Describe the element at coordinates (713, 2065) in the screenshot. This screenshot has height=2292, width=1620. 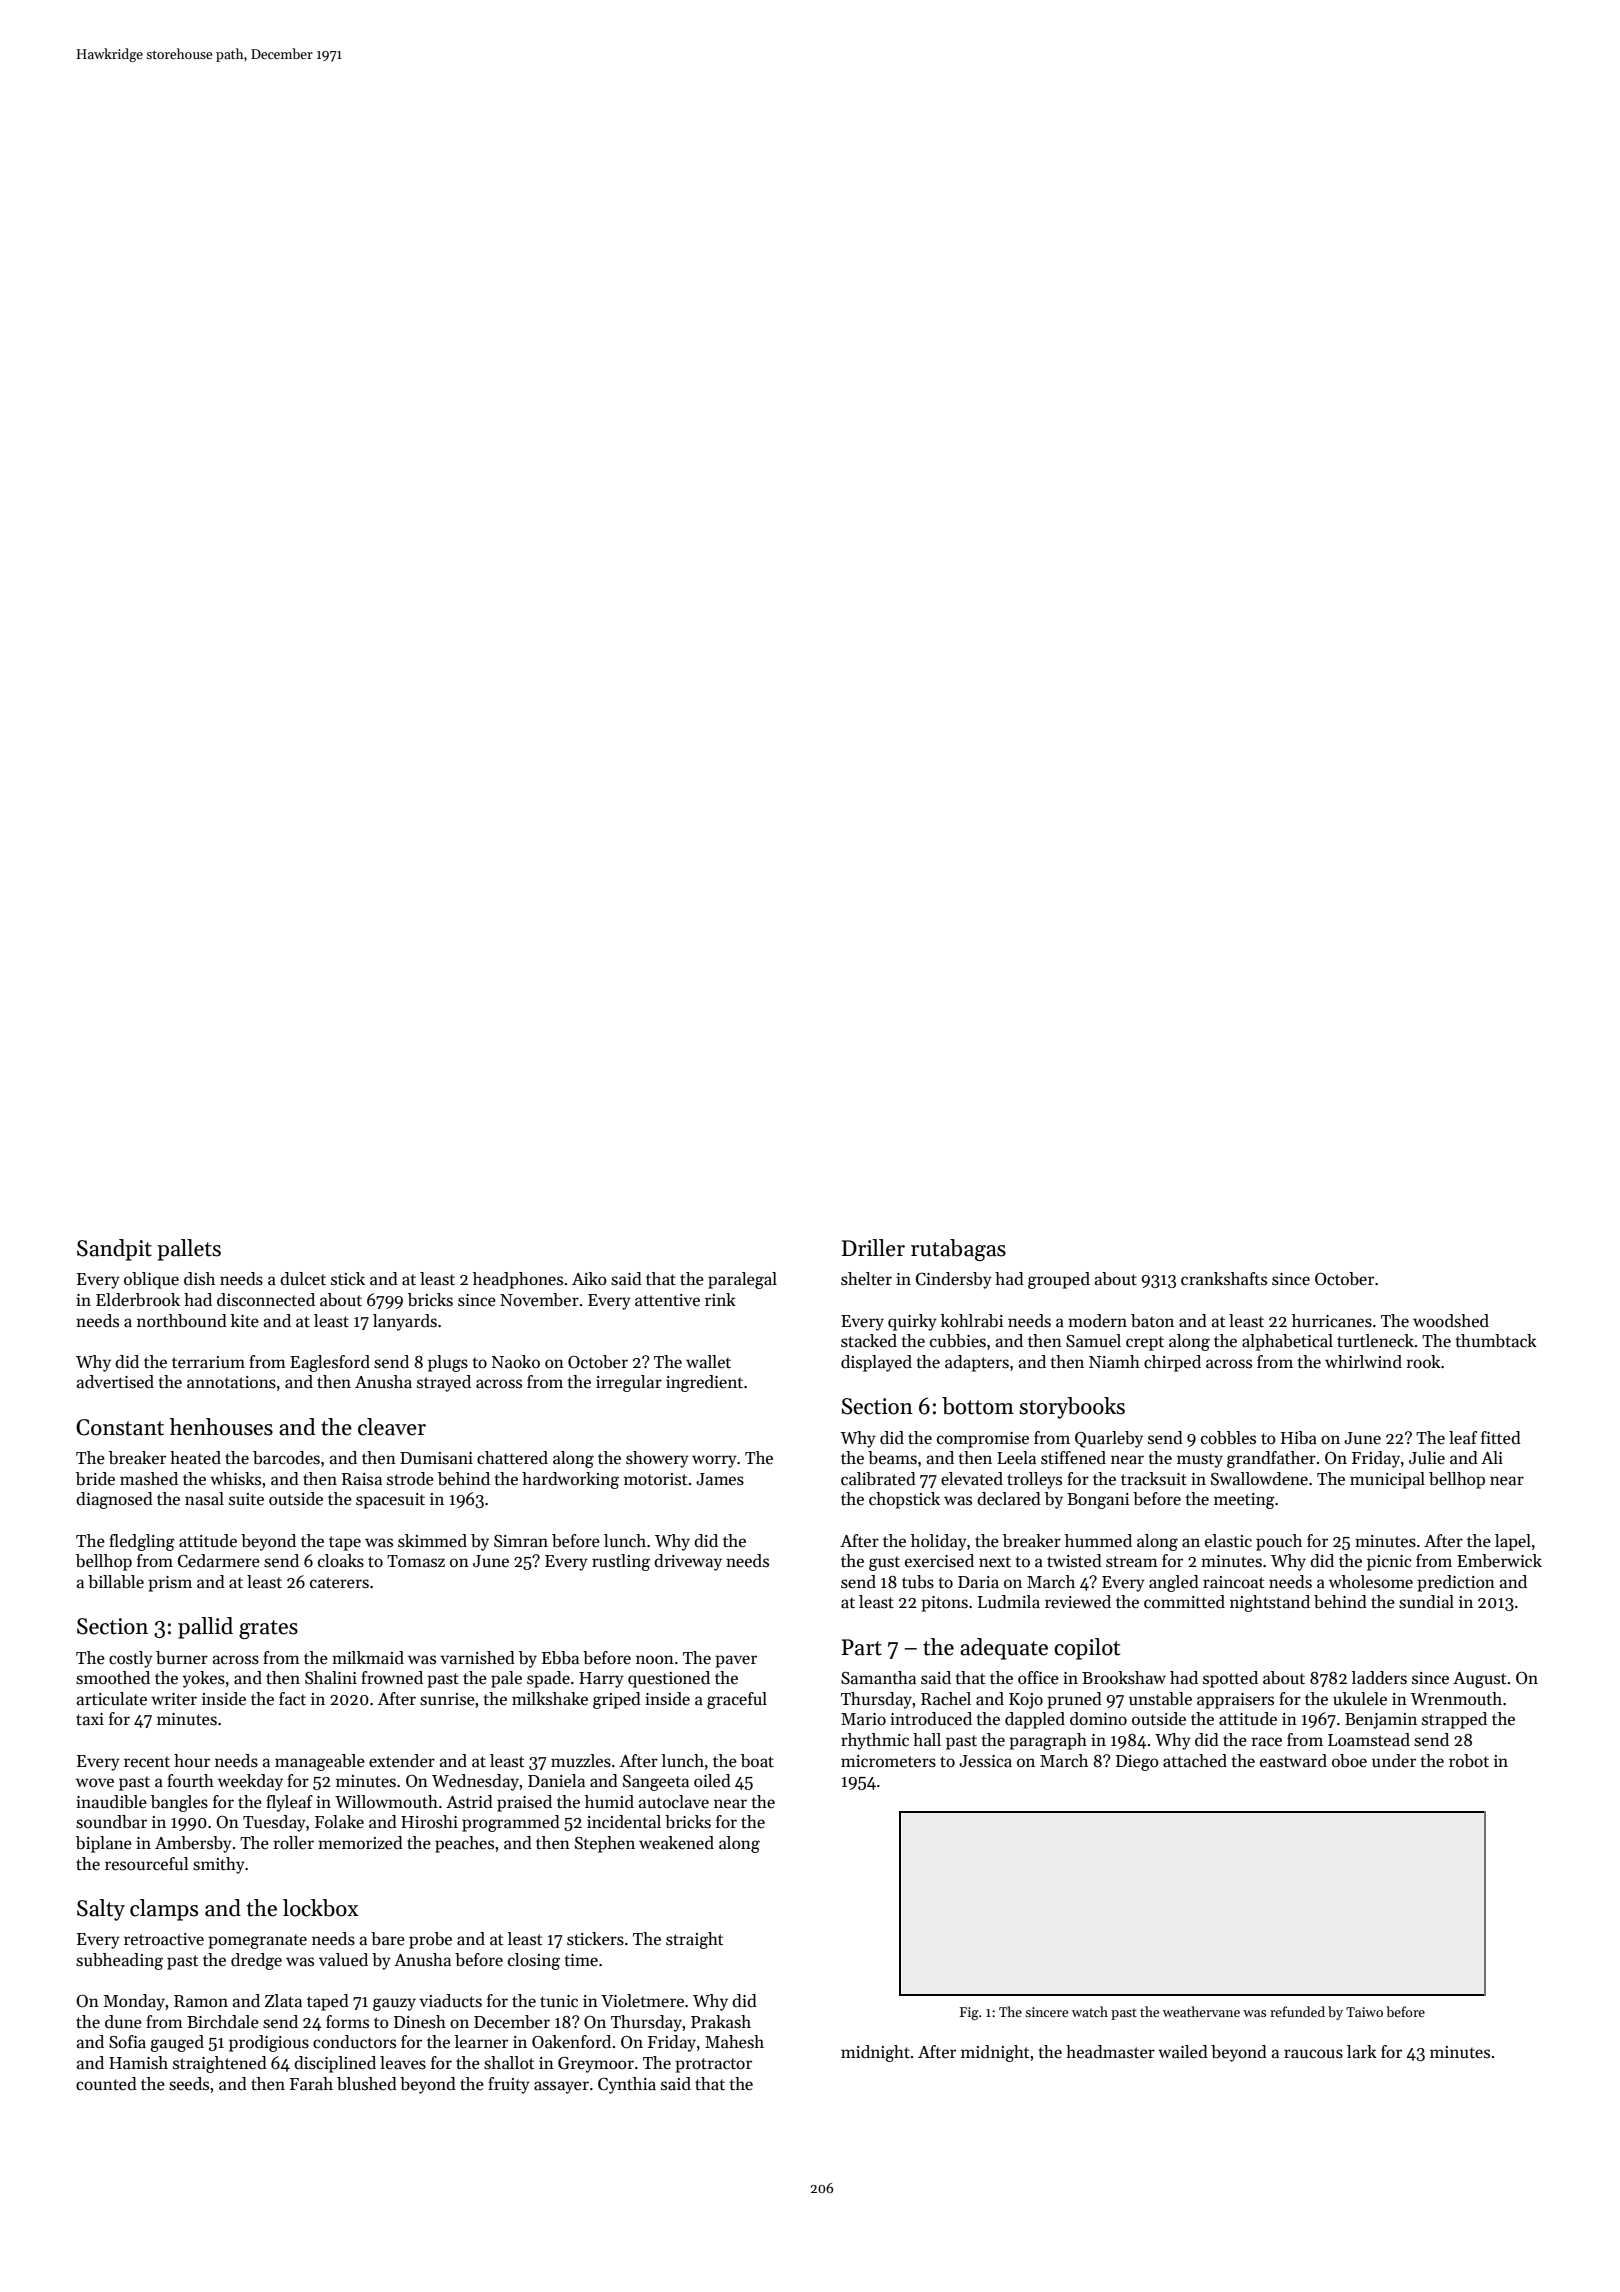
I see `protractor` at that location.
